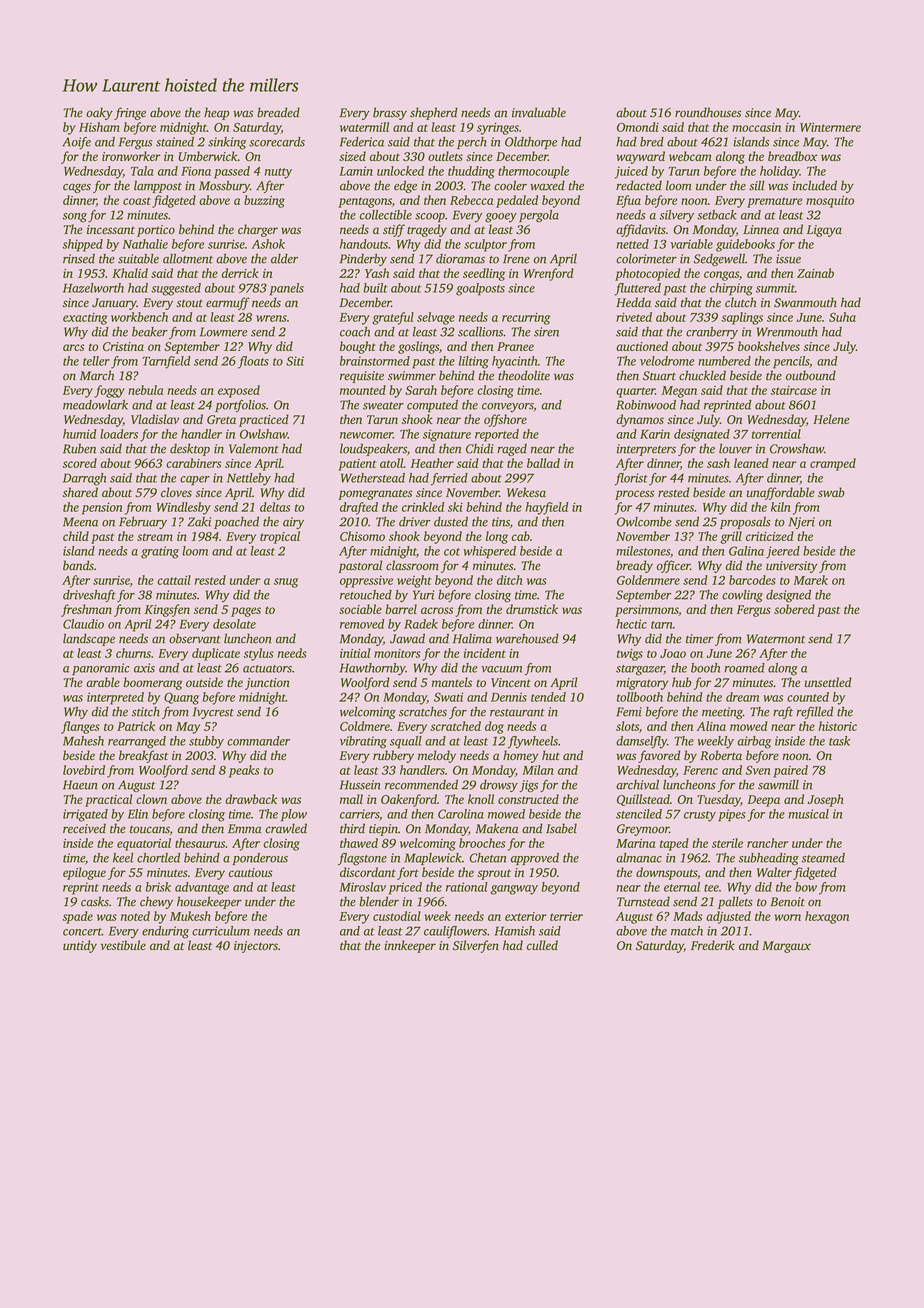 This image has width=924, height=1308. I want to click on innkeeper, so click(410, 946).
